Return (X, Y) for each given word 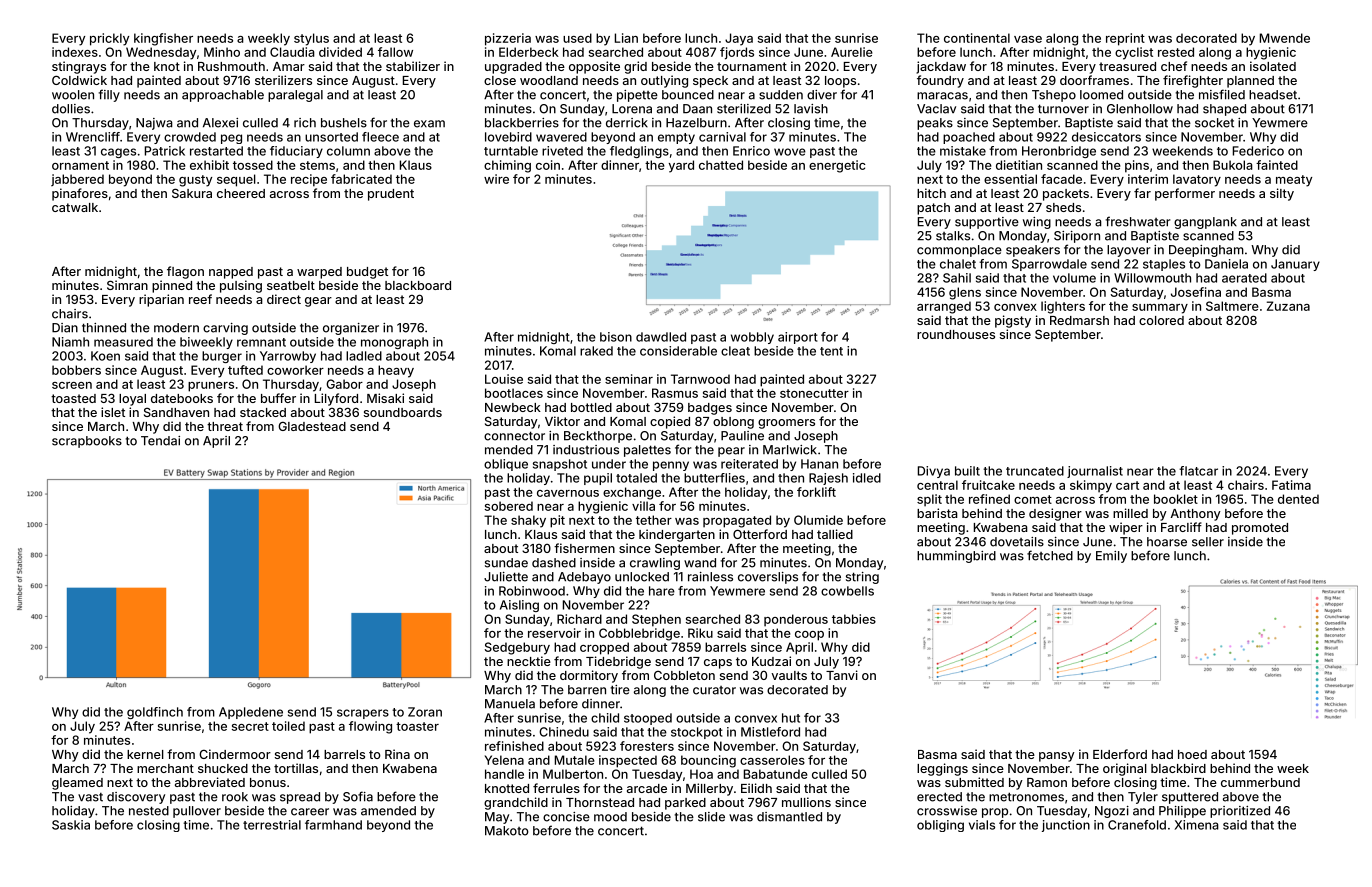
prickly (109, 39)
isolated (1273, 66)
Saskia (71, 825)
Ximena (1197, 825)
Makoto (507, 831)
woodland (549, 80)
